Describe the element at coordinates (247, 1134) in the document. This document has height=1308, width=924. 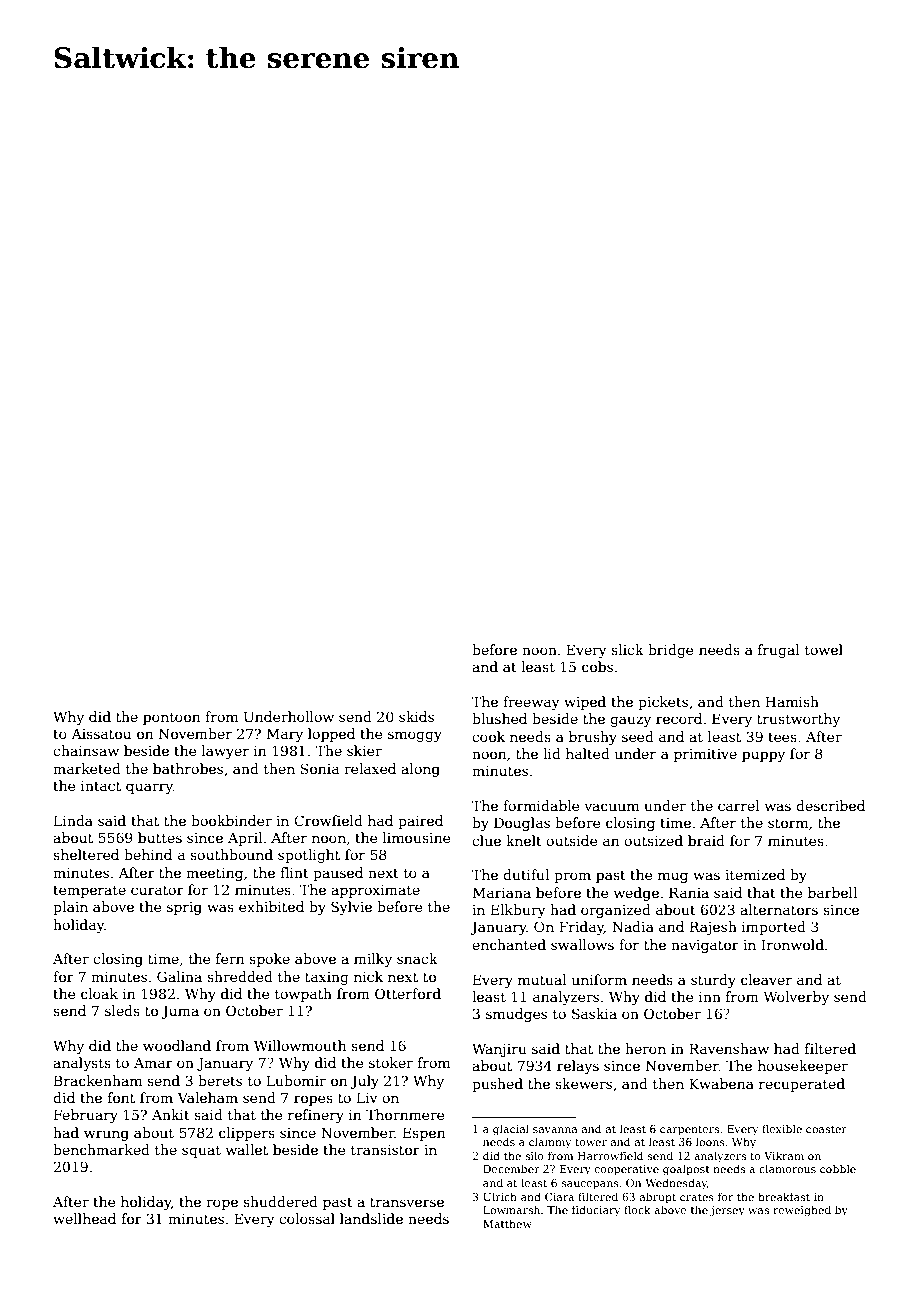
I see `clippers` at that location.
